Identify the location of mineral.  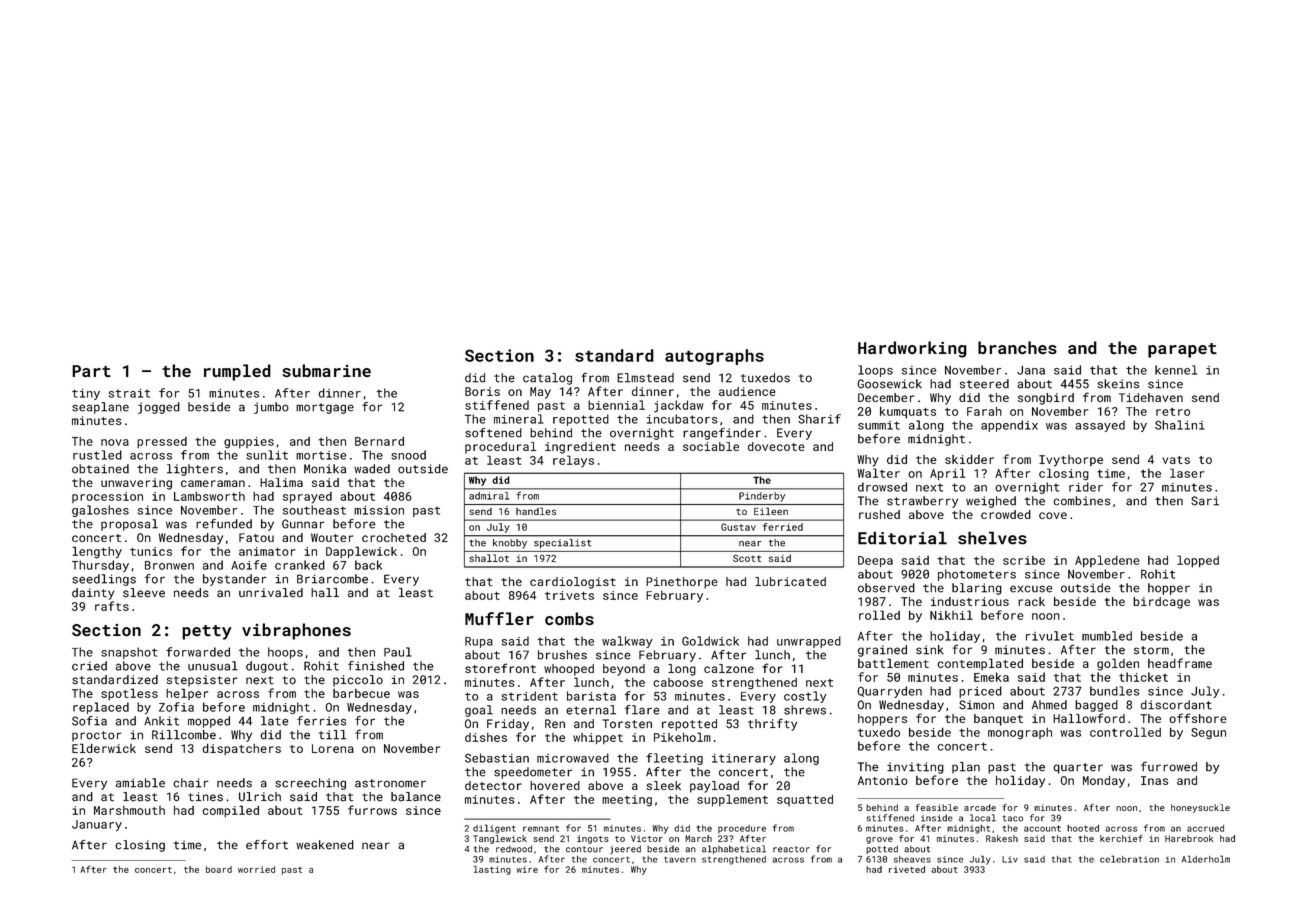
(519, 419).
